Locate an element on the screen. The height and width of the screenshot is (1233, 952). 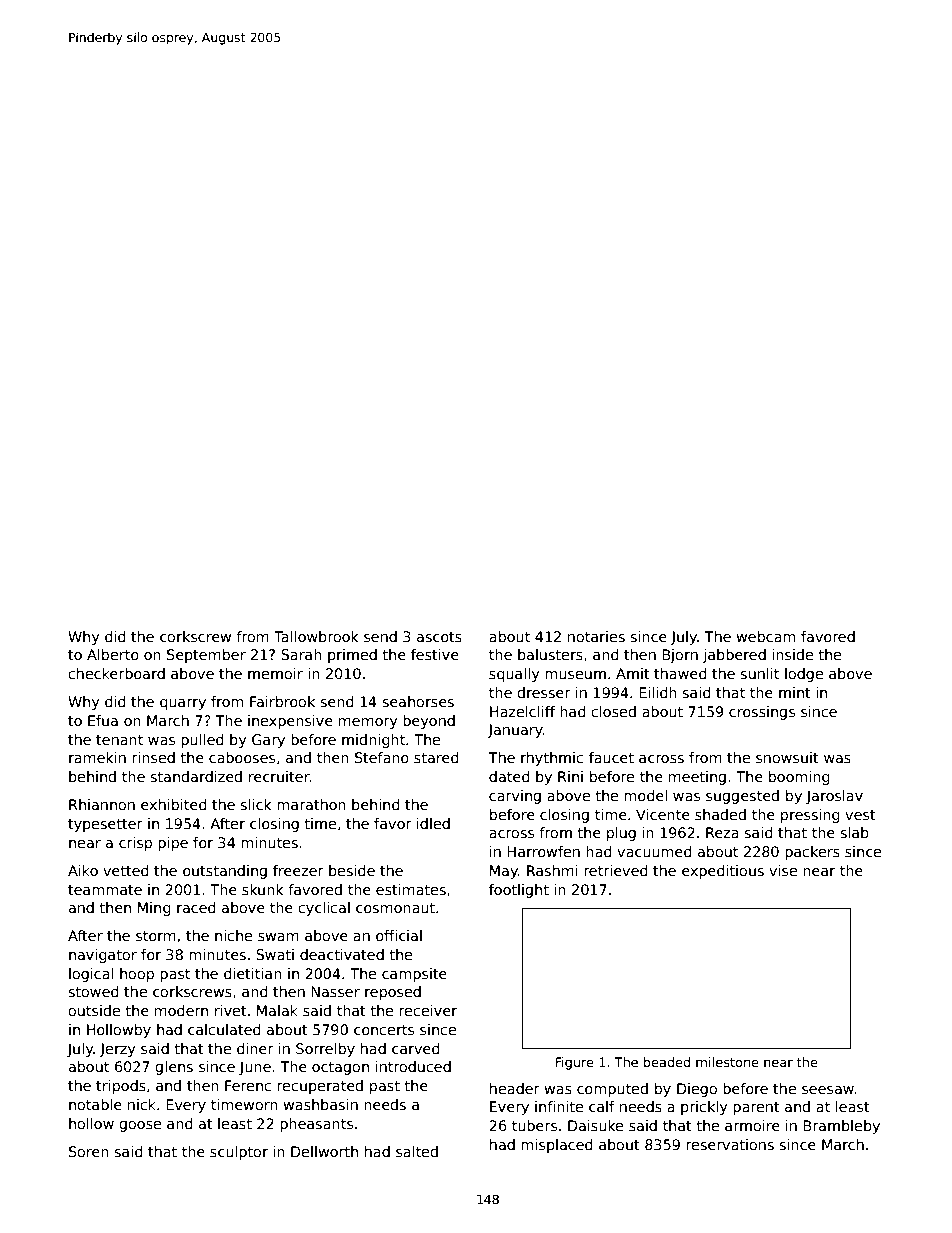
inside is located at coordinates (792, 654).
